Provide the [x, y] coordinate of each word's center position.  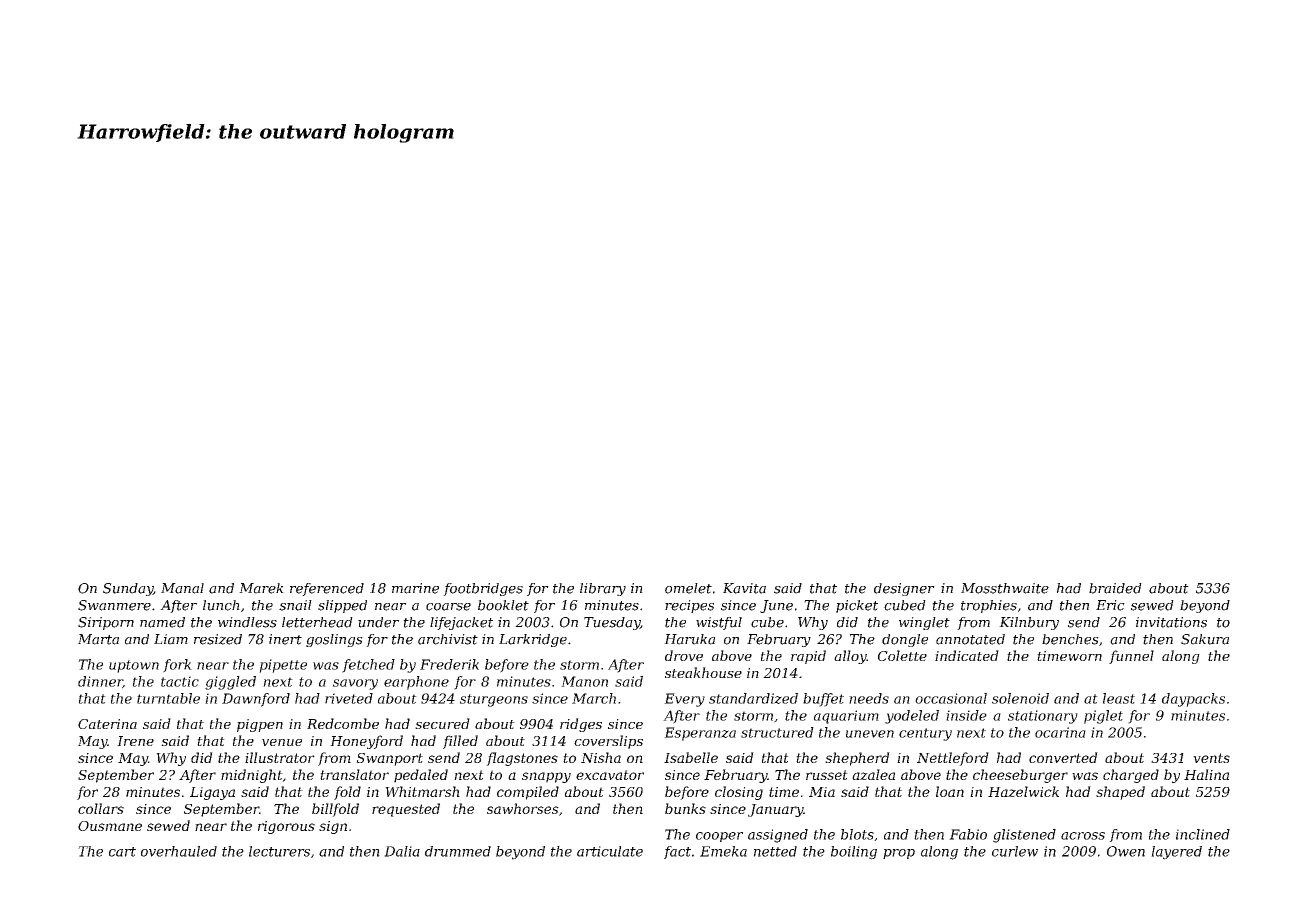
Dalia [402, 851]
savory [355, 684]
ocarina [1060, 732]
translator [354, 774]
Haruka [689, 639]
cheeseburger [1020, 776]
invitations [1171, 622]
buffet [823, 700]
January [775, 810]
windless [247, 622]
